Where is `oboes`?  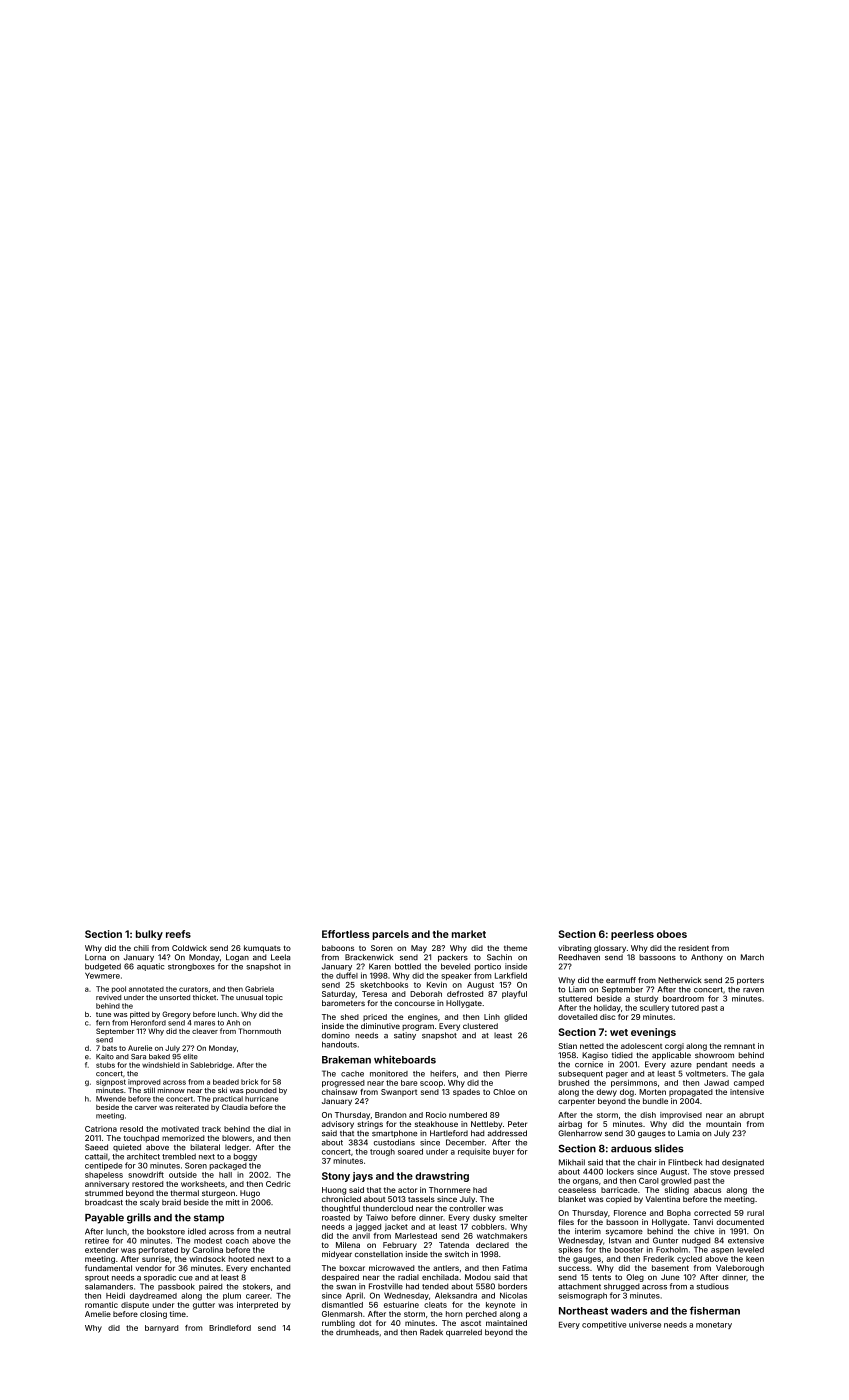
oboes is located at coordinates (672, 934).
